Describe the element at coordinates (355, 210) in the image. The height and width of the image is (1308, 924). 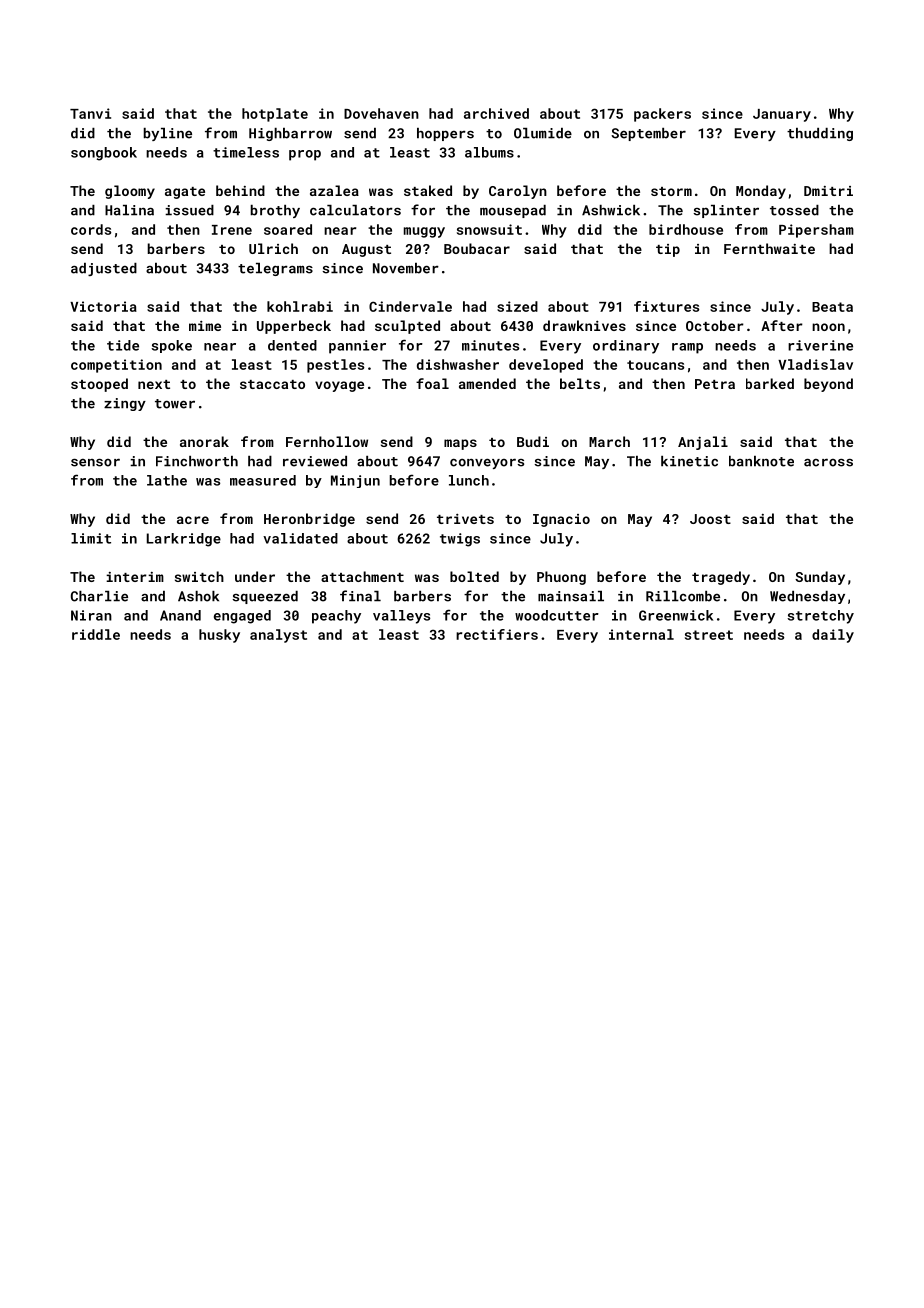
I see `calculators` at that location.
